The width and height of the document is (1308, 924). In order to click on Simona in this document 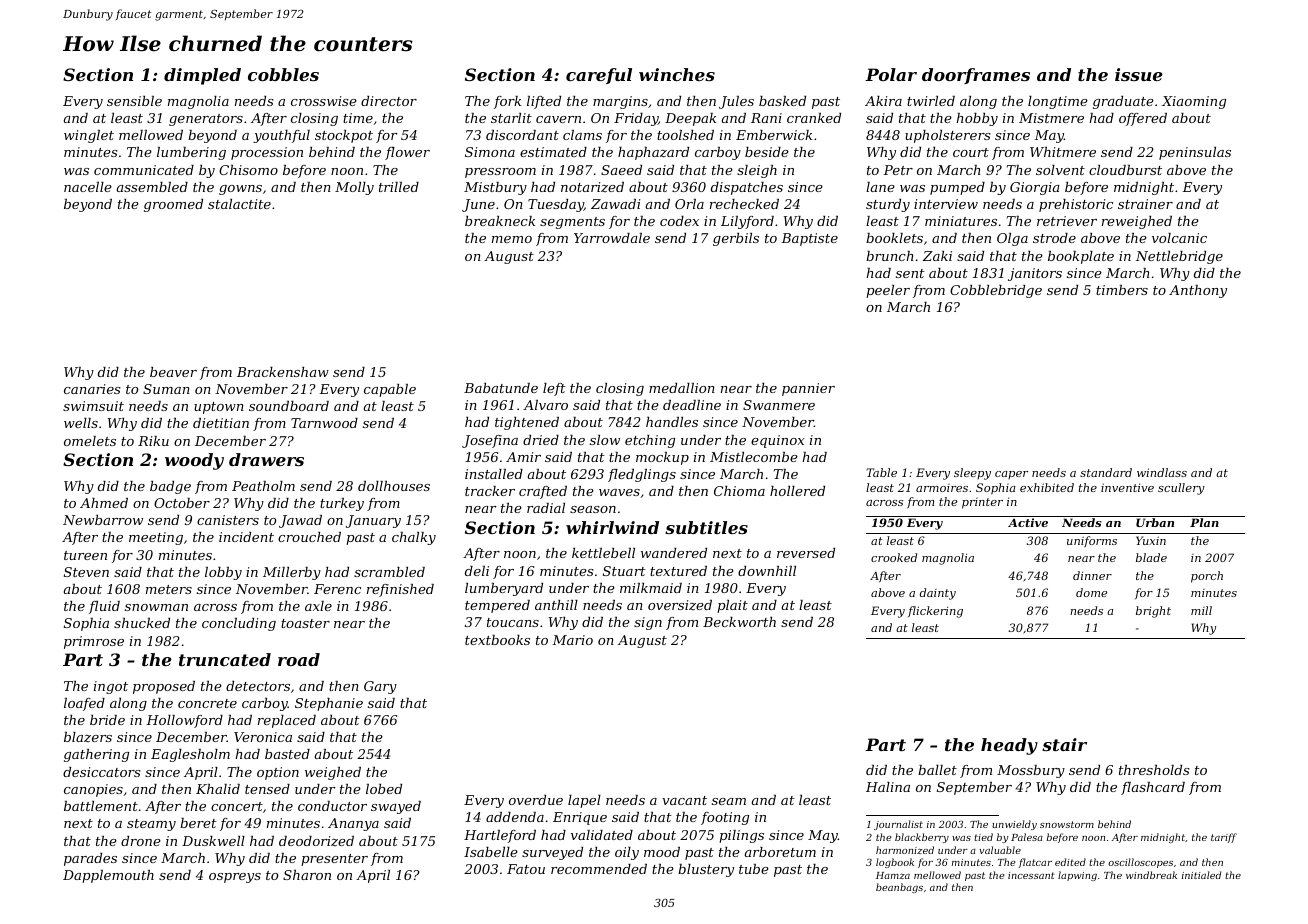, I will do `click(490, 152)`.
